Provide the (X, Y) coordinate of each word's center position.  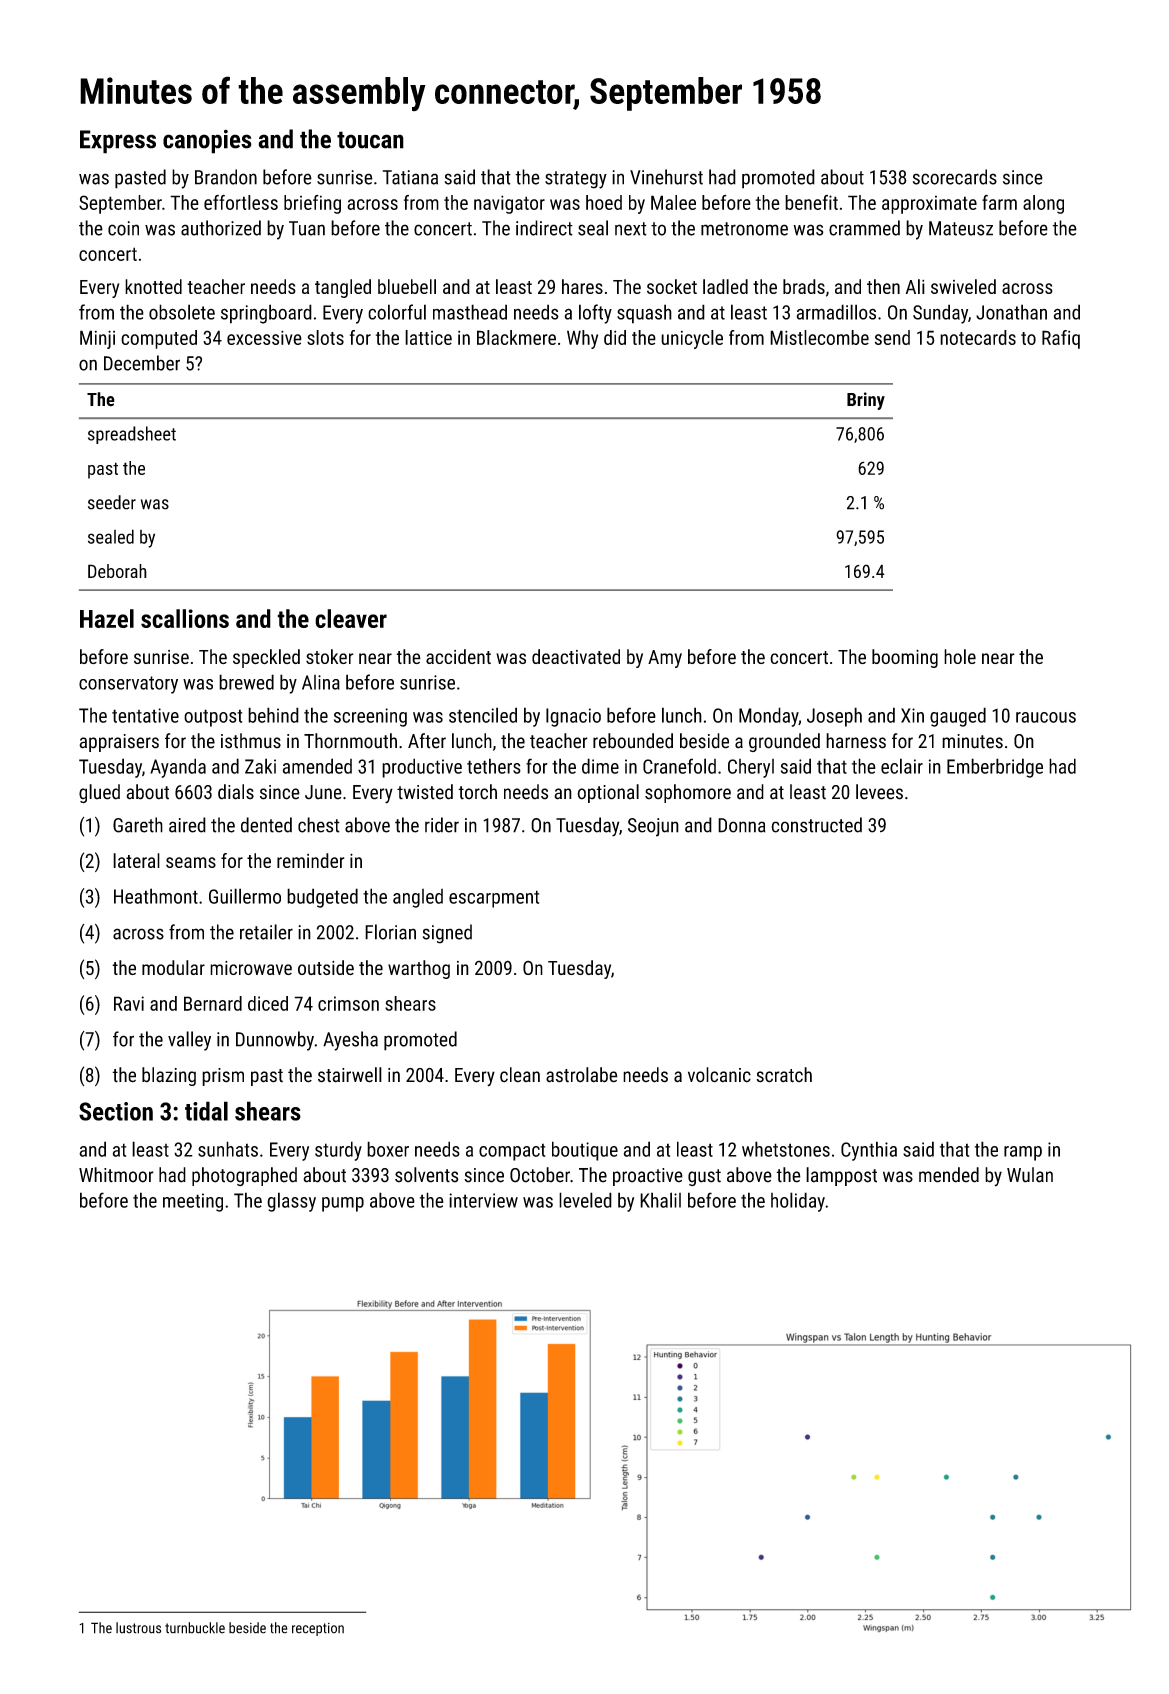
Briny (866, 401)
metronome (744, 229)
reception (318, 1629)
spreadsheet (132, 435)
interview (483, 1200)
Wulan (1030, 1175)
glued (99, 793)
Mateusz (961, 228)
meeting (193, 1202)
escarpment (494, 899)
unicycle (692, 339)
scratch (784, 1075)
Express (118, 142)
